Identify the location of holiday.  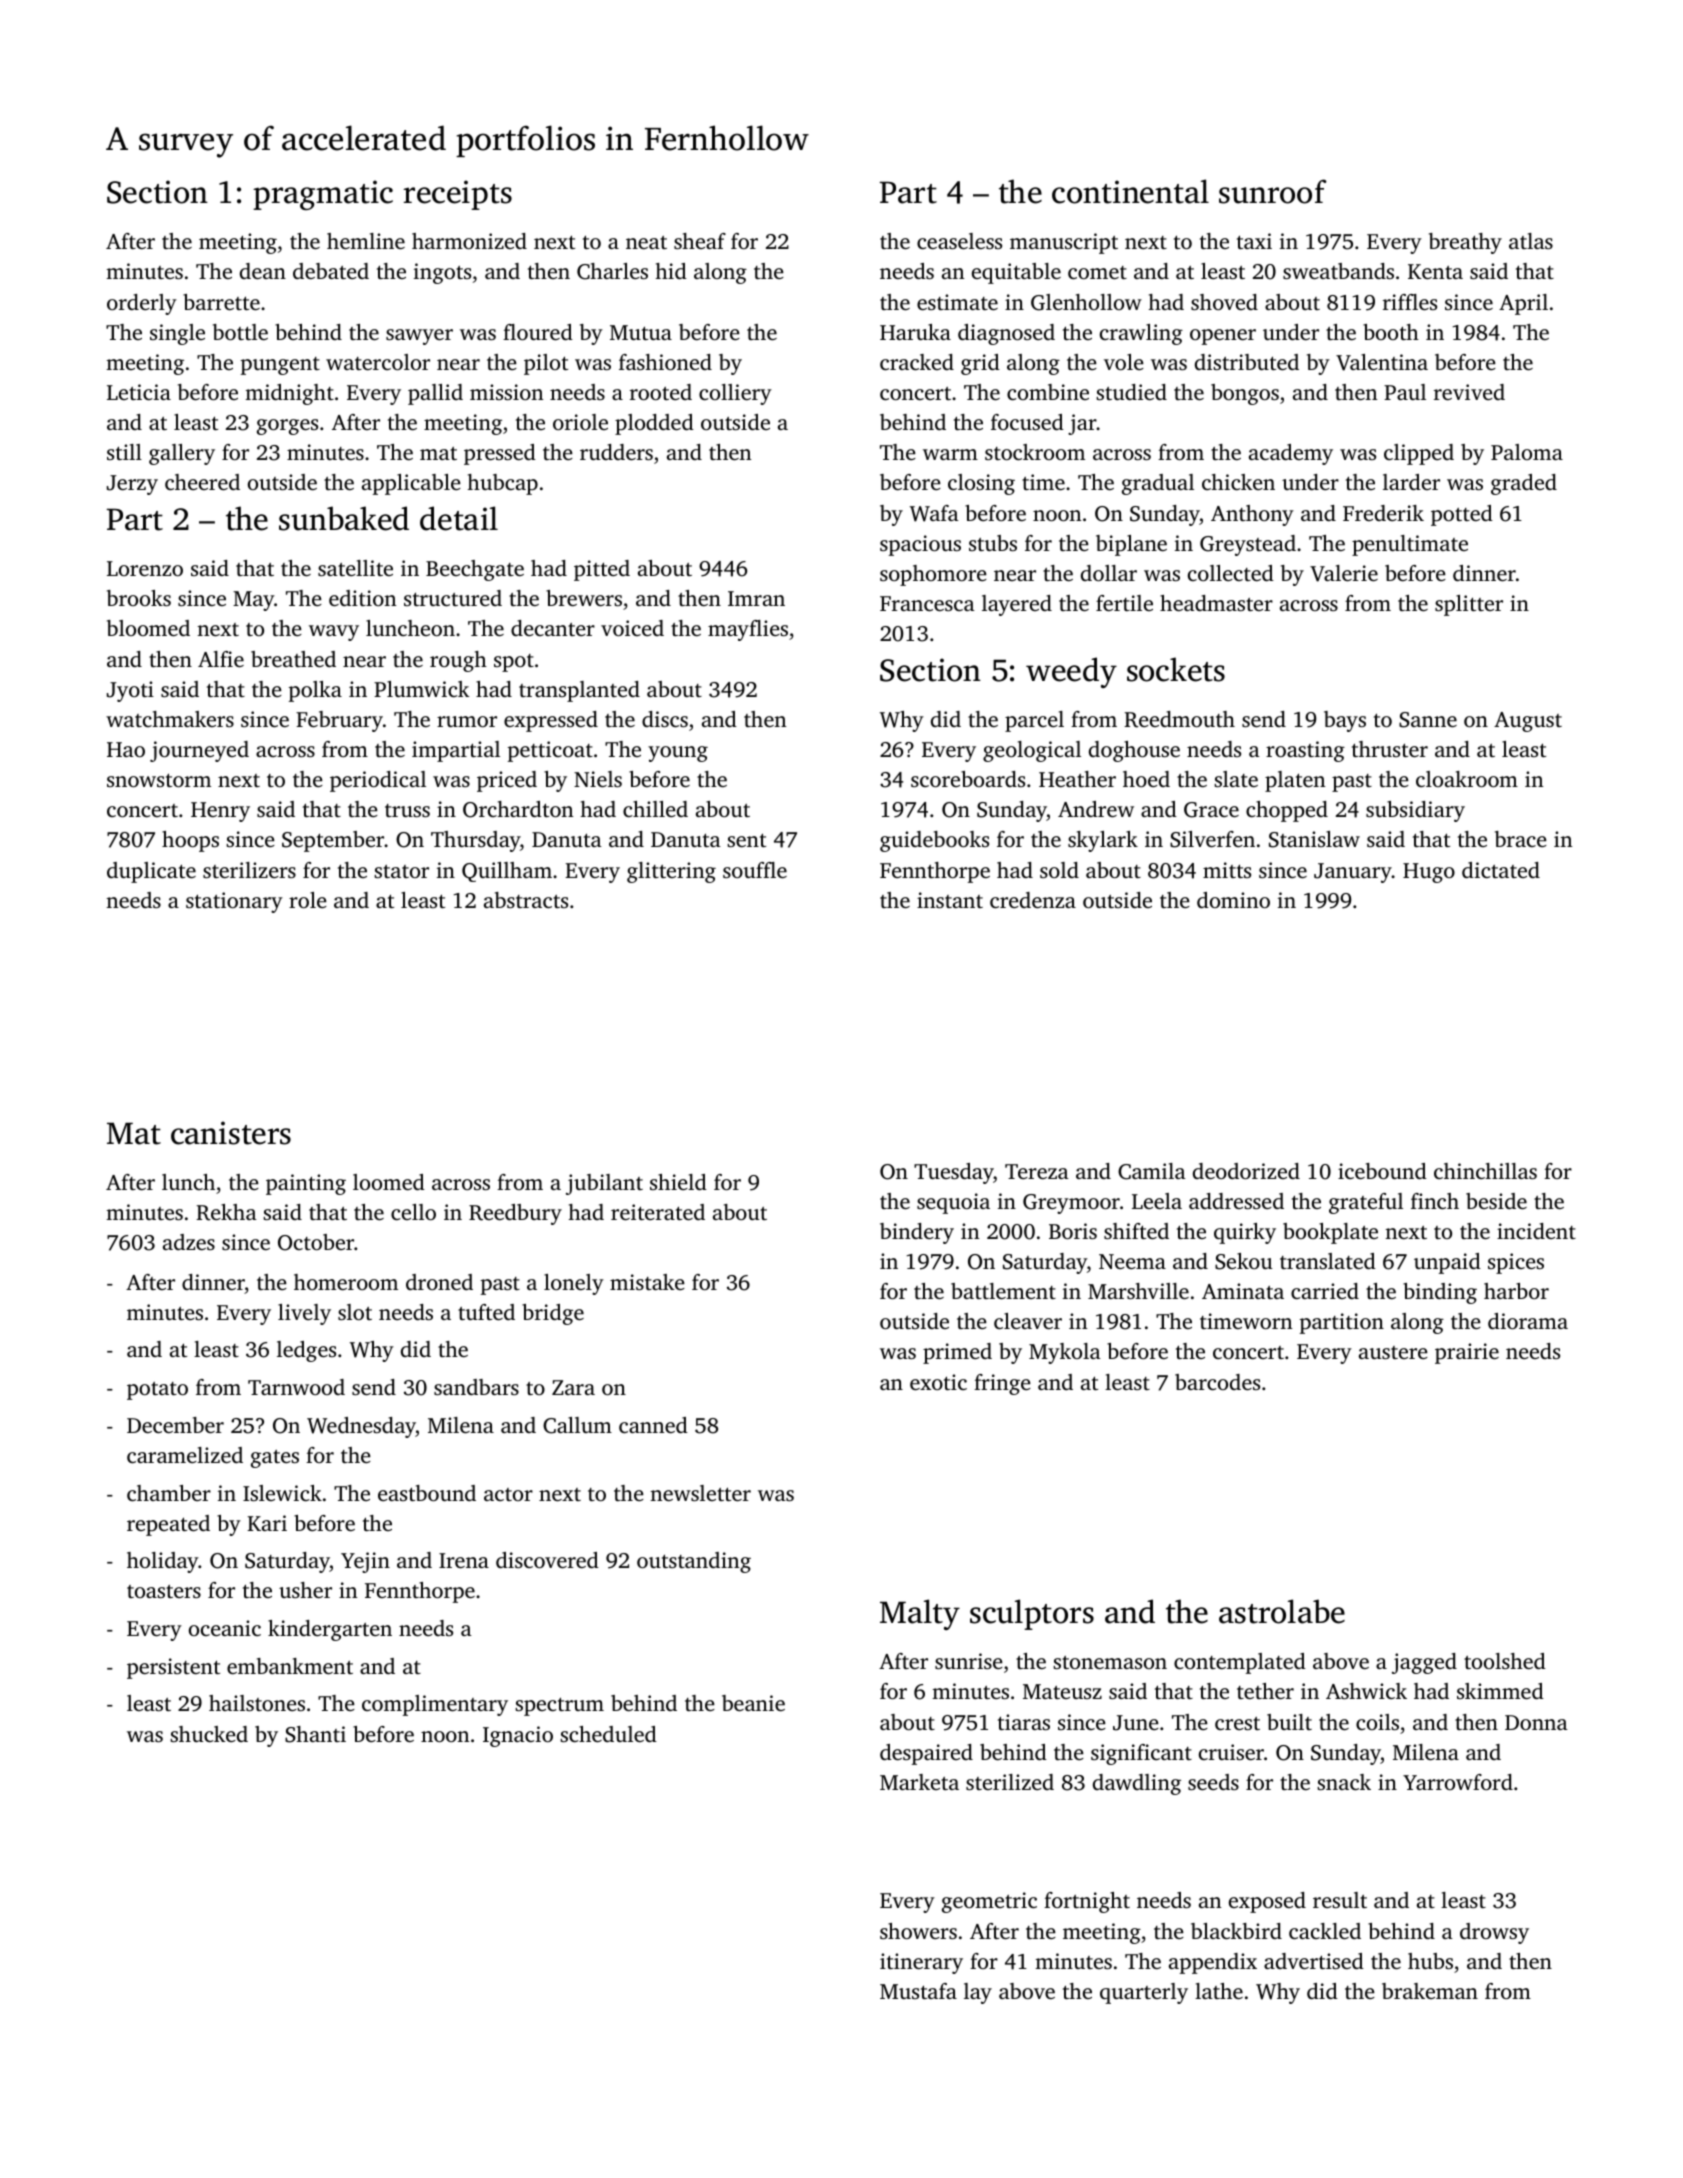
(163, 1562).
